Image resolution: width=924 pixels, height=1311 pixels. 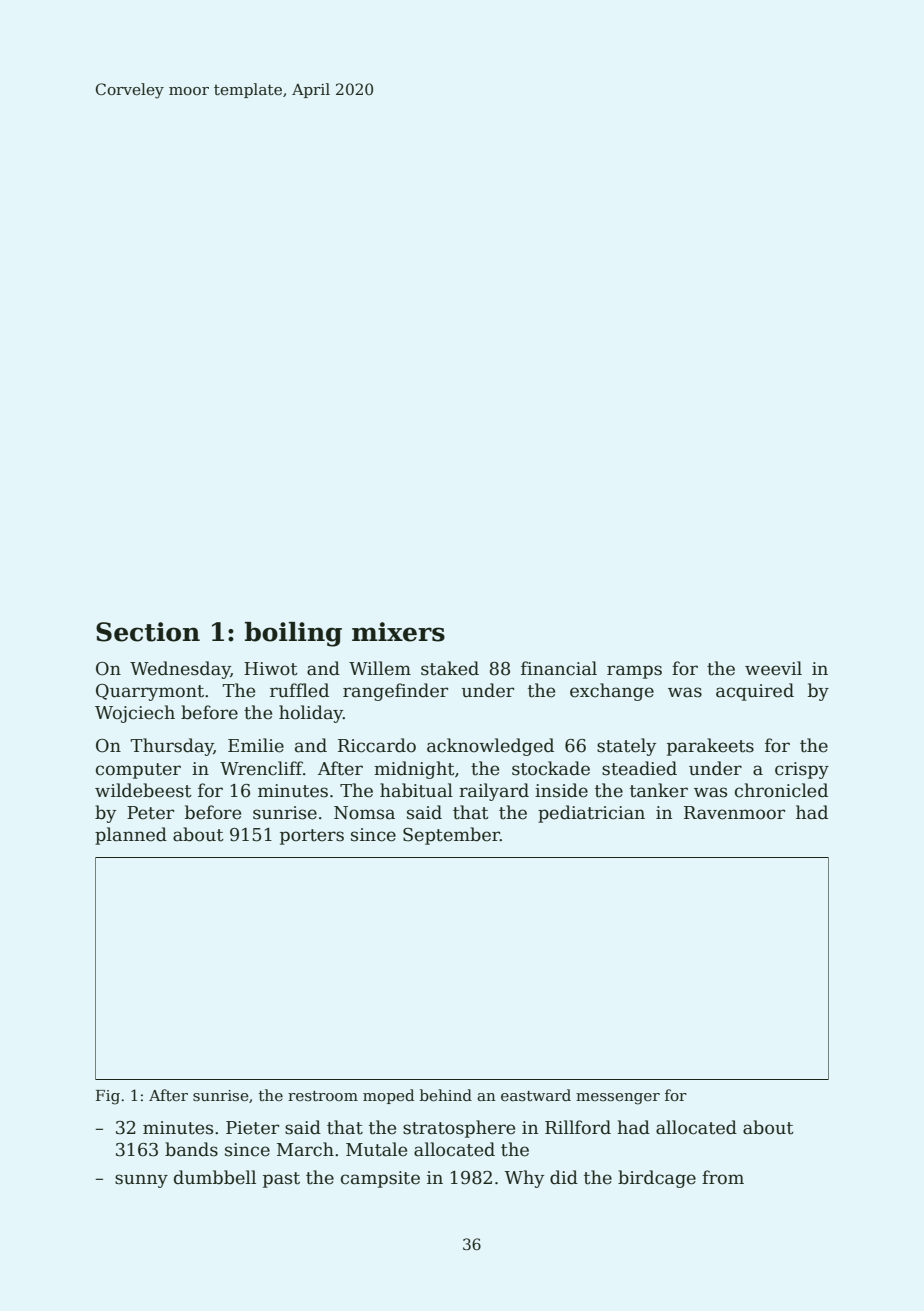 What do you see at coordinates (781, 790) in the screenshot?
I see `chronicled` at bounding box center [781, 790].
